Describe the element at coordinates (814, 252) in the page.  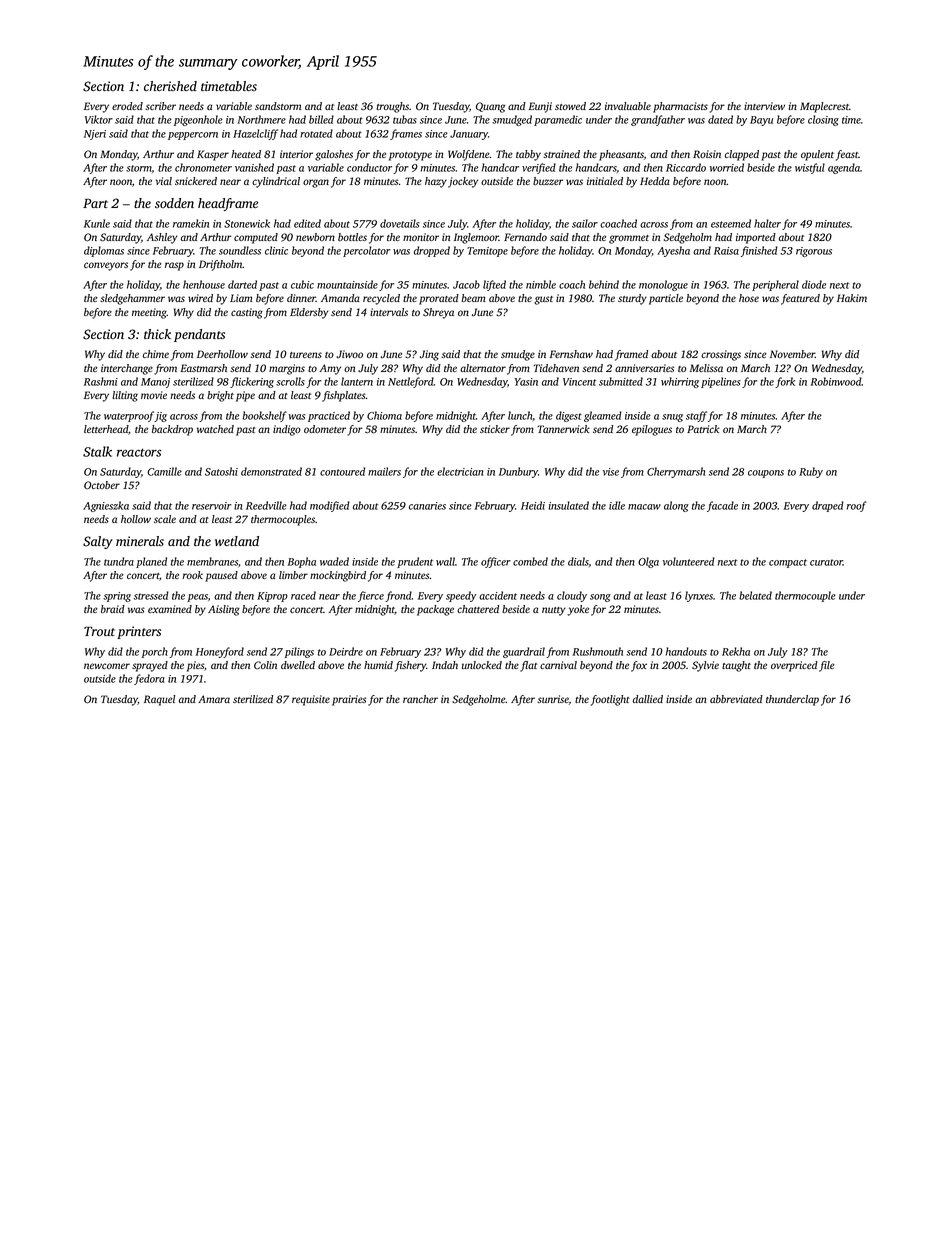
I see `rigorous` at that location.
